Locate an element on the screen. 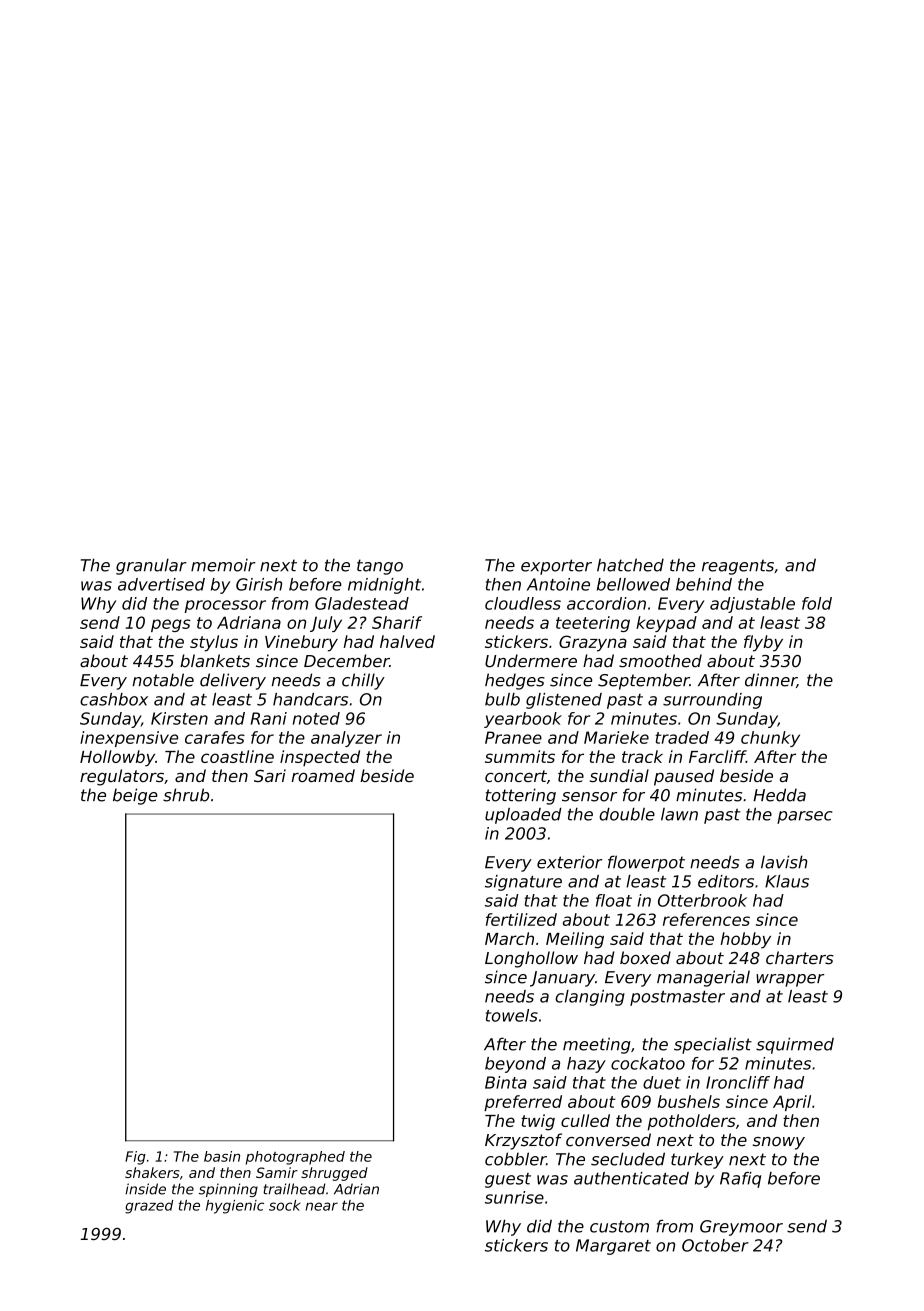 The image size is (924, 1311). grazed is located at coordinates (149, 1207).
